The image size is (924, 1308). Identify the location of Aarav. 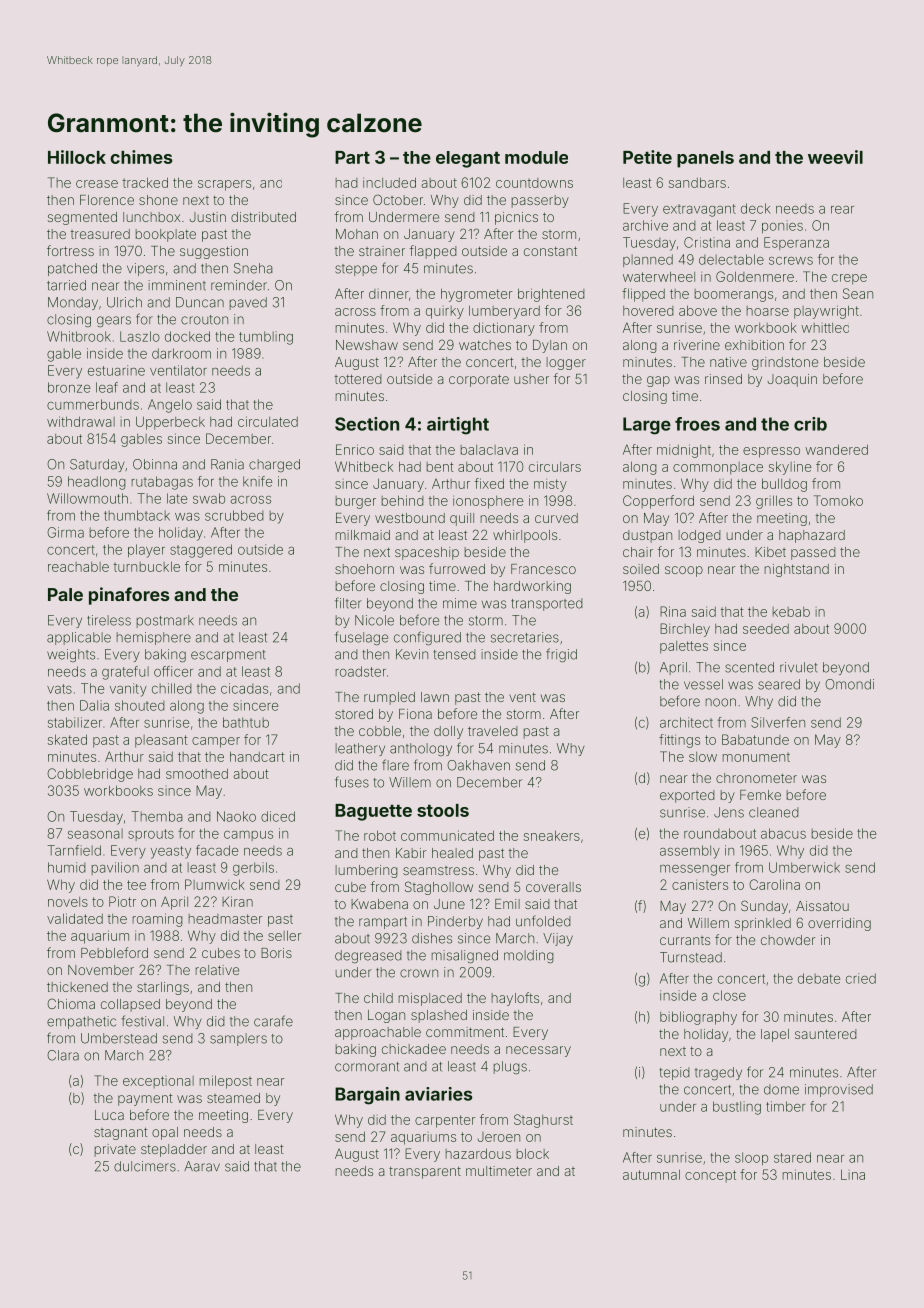
(202, 1166).
